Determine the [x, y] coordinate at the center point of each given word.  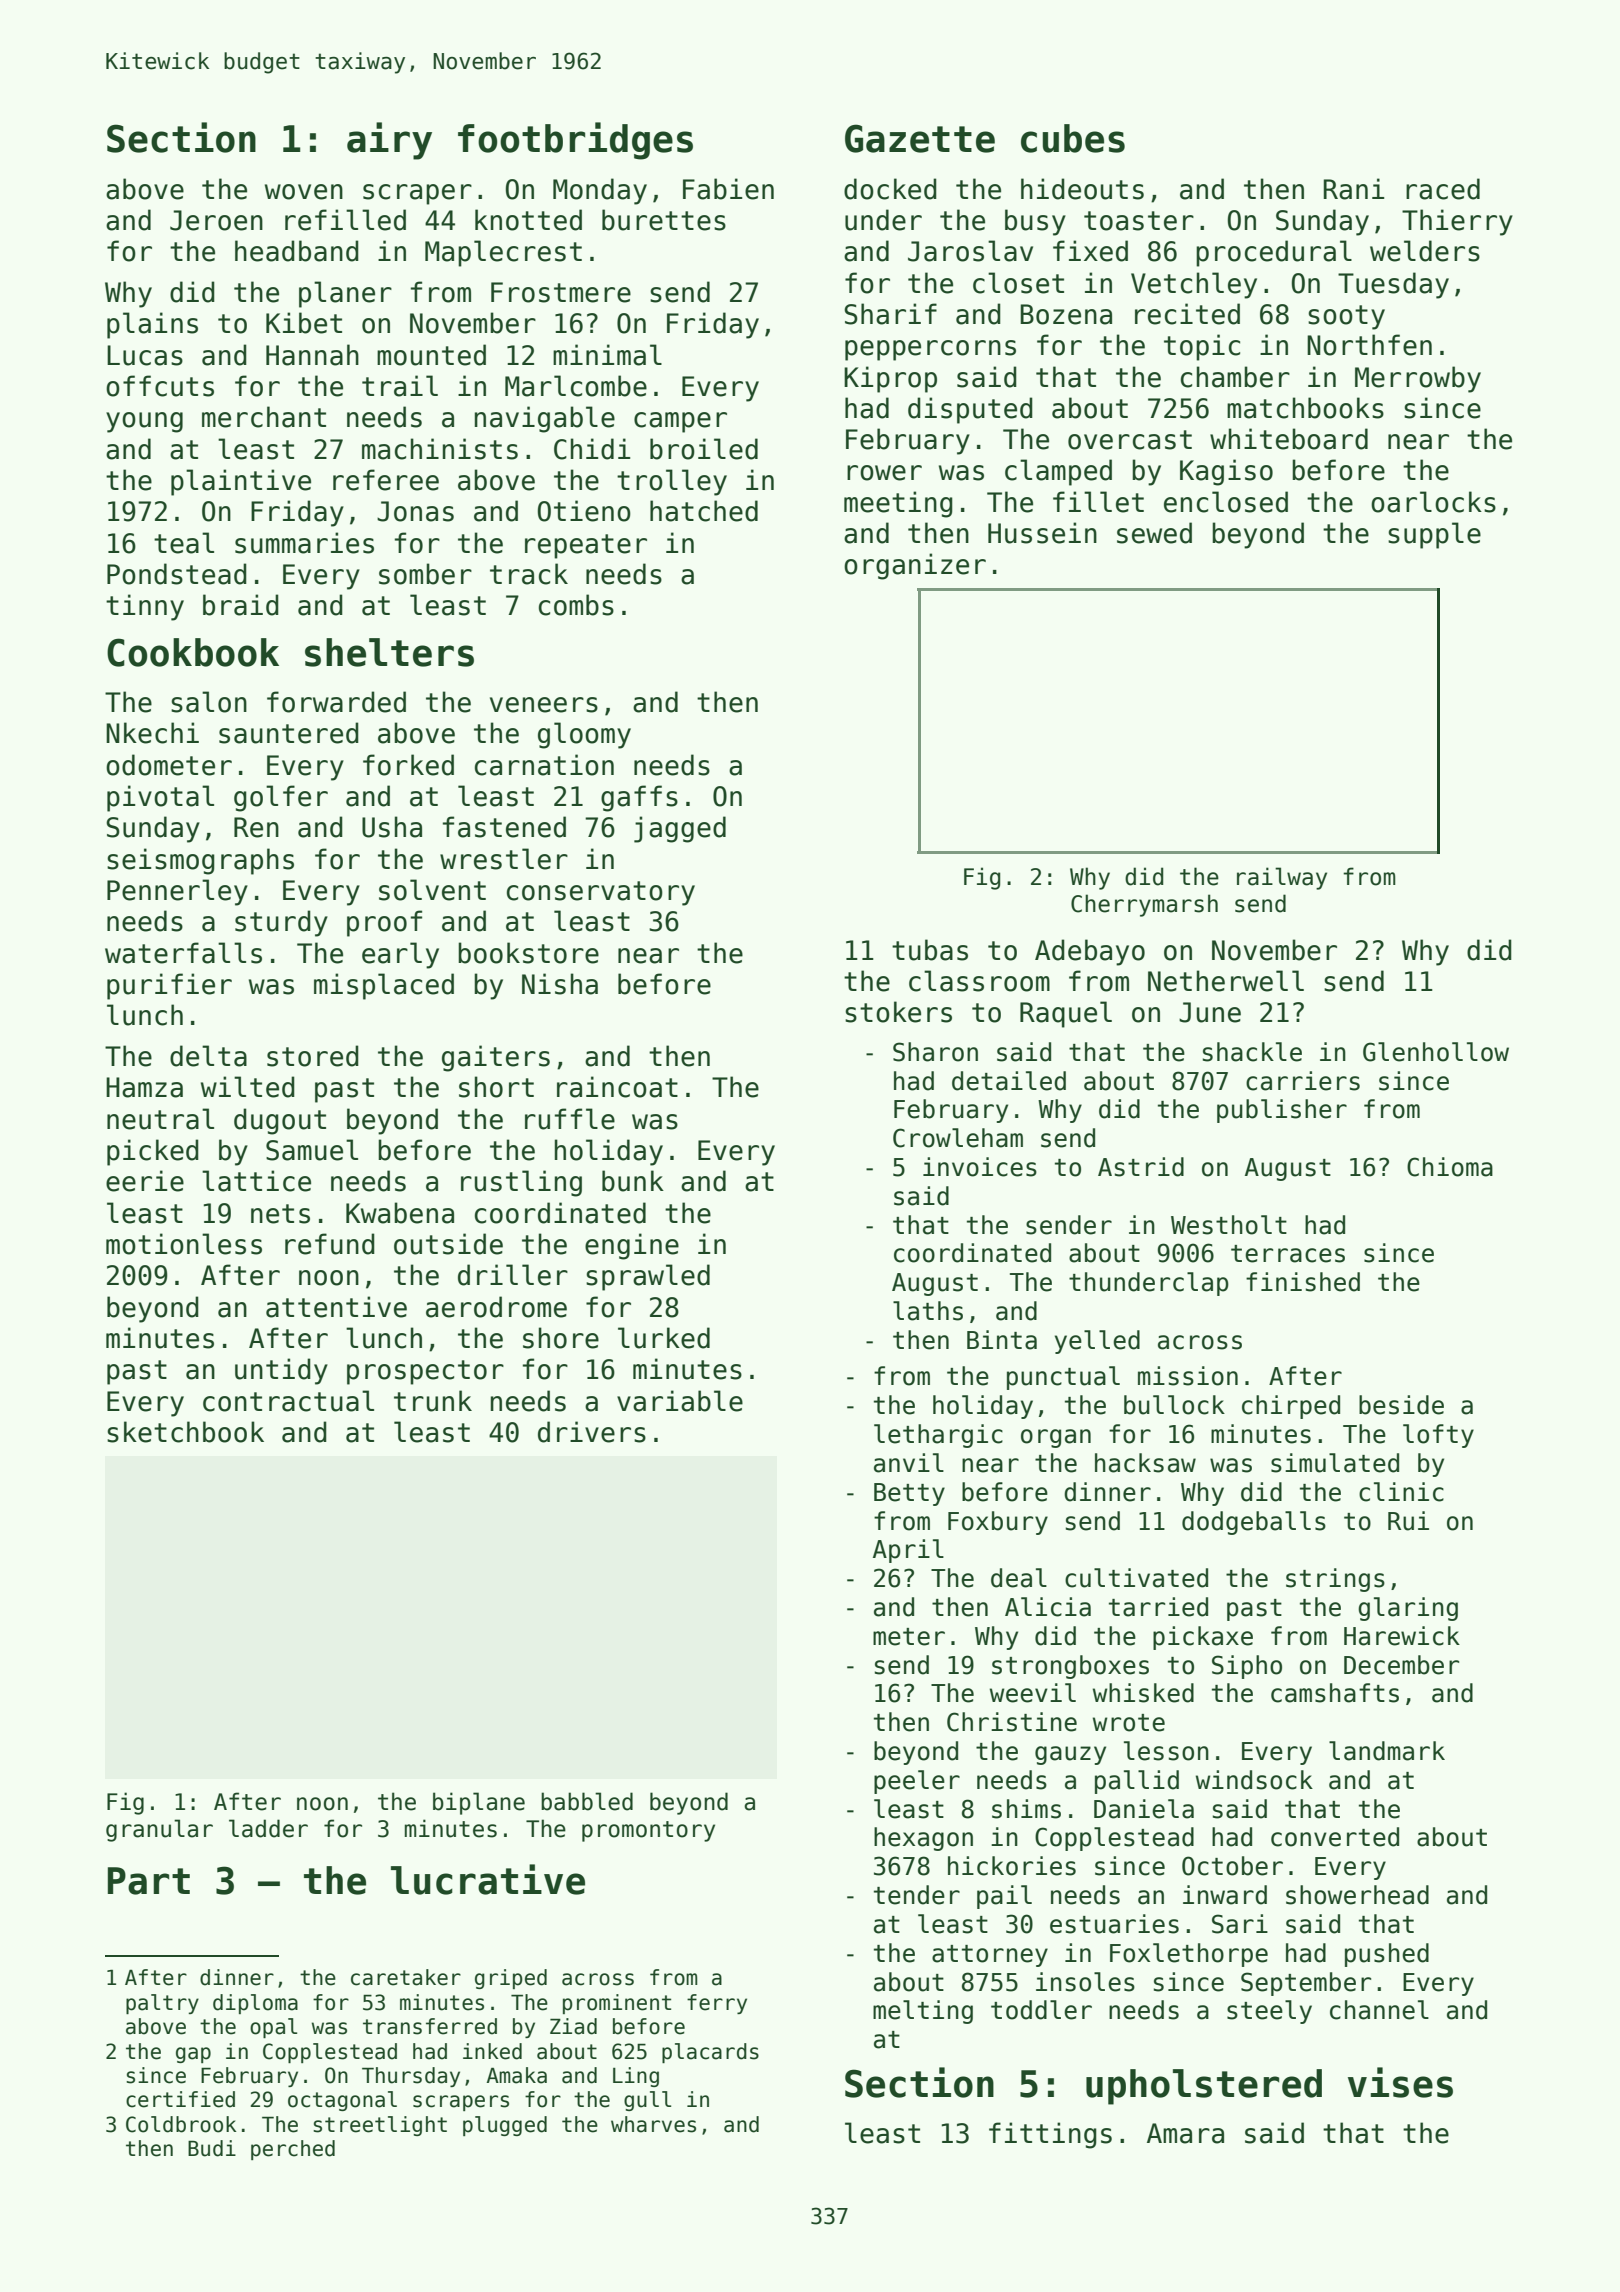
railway [1282, 878]
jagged [680, 829]
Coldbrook [181, 2124]
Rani [1354, 189]
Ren [256, 827]
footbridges [575, 141]
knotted [528, 220]
